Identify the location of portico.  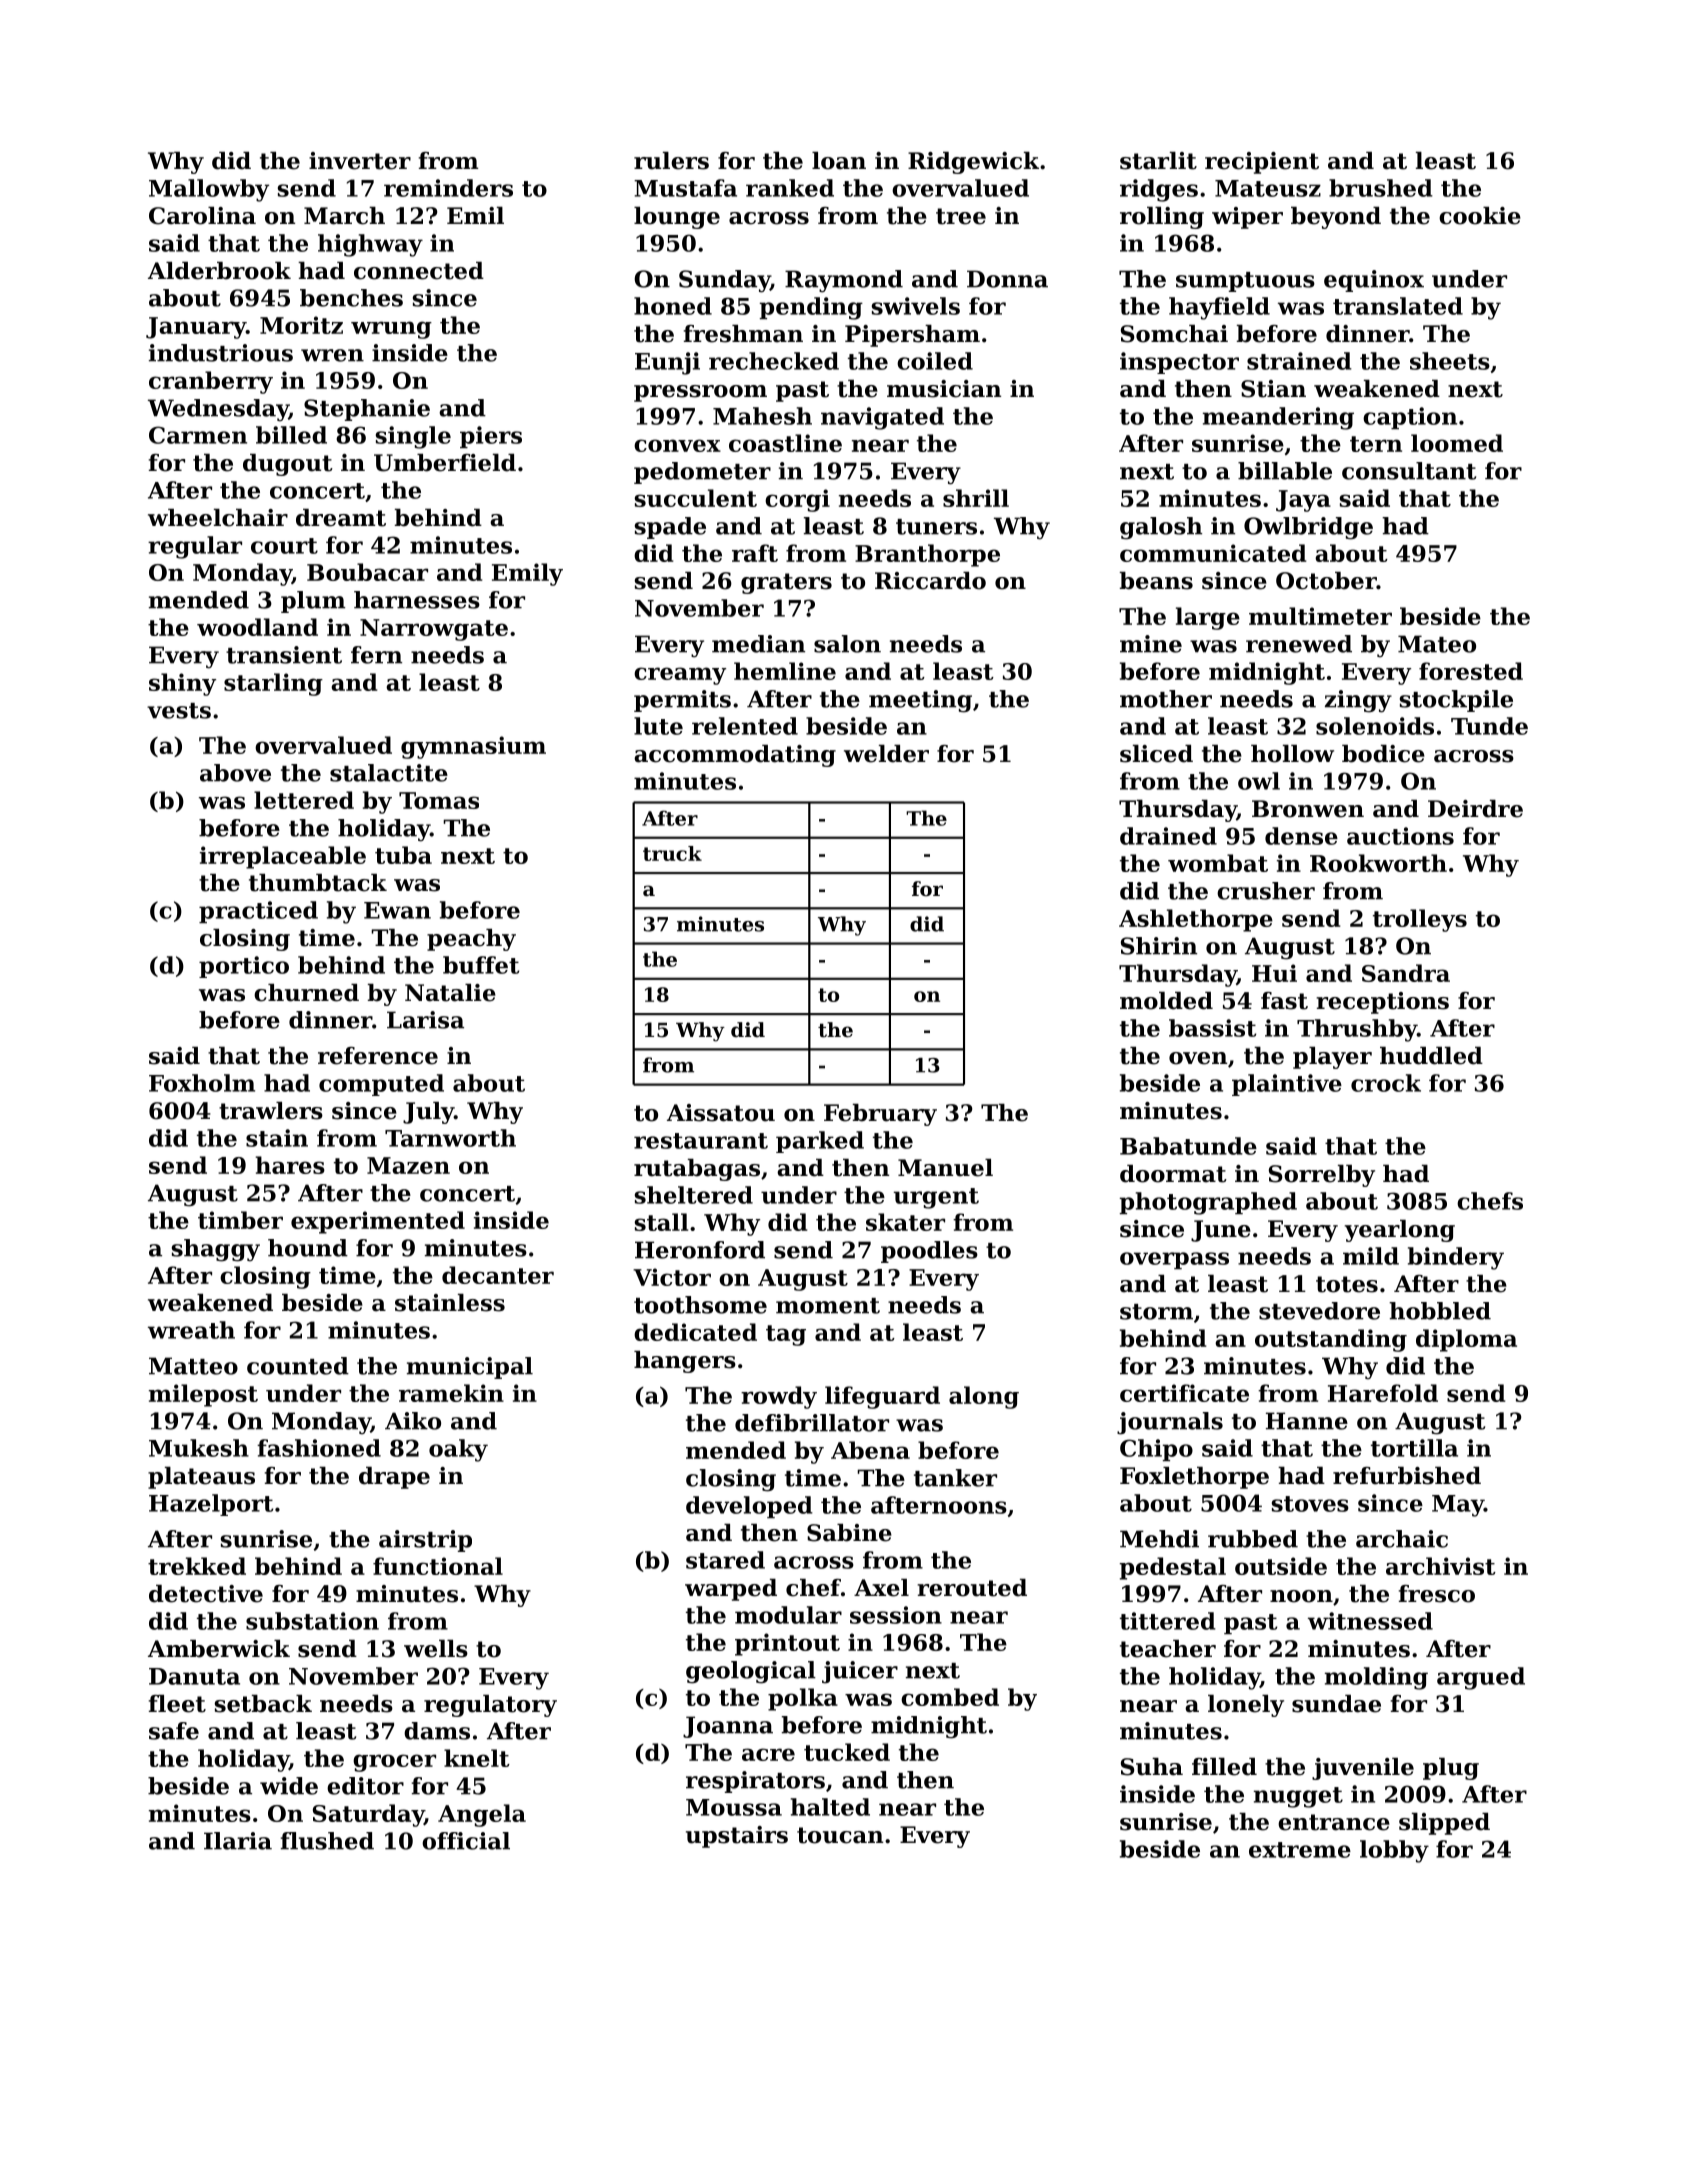
(244, 967).
